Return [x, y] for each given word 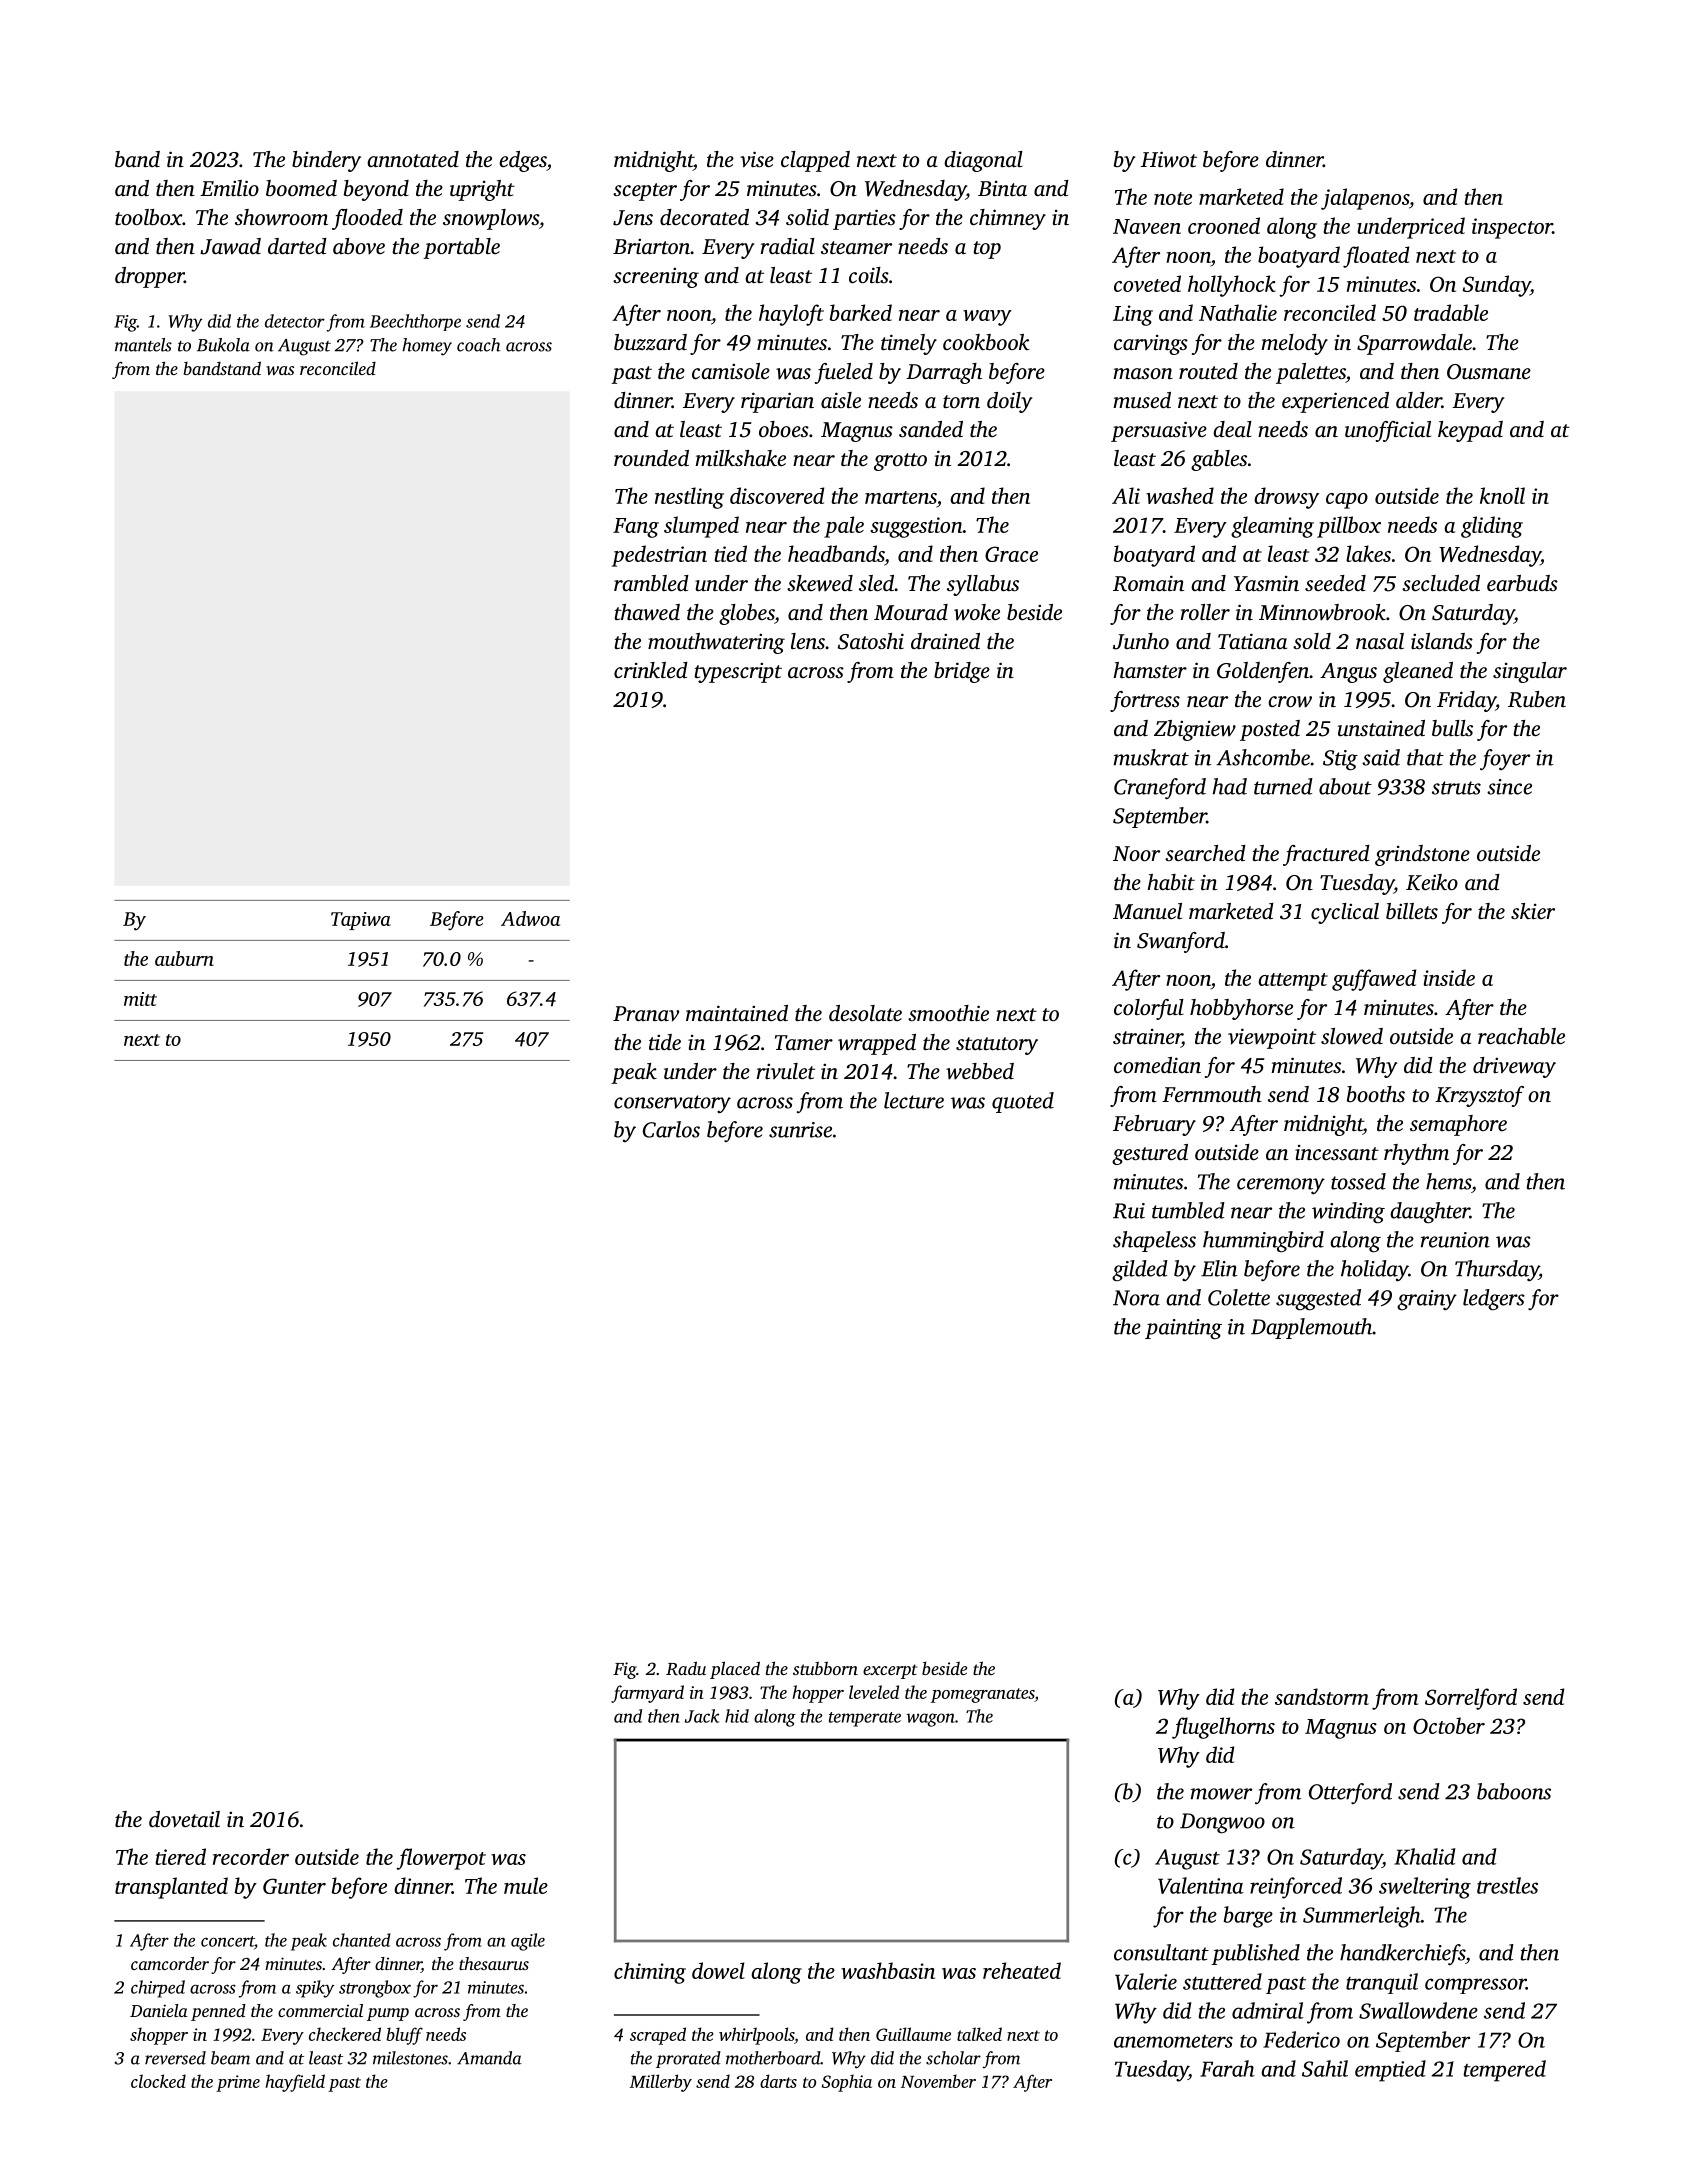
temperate [865, 1719]
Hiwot [1169, 159]
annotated [413, 159]
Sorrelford [1471, 1699]
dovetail [184, 1819]
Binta [1002, 188]
